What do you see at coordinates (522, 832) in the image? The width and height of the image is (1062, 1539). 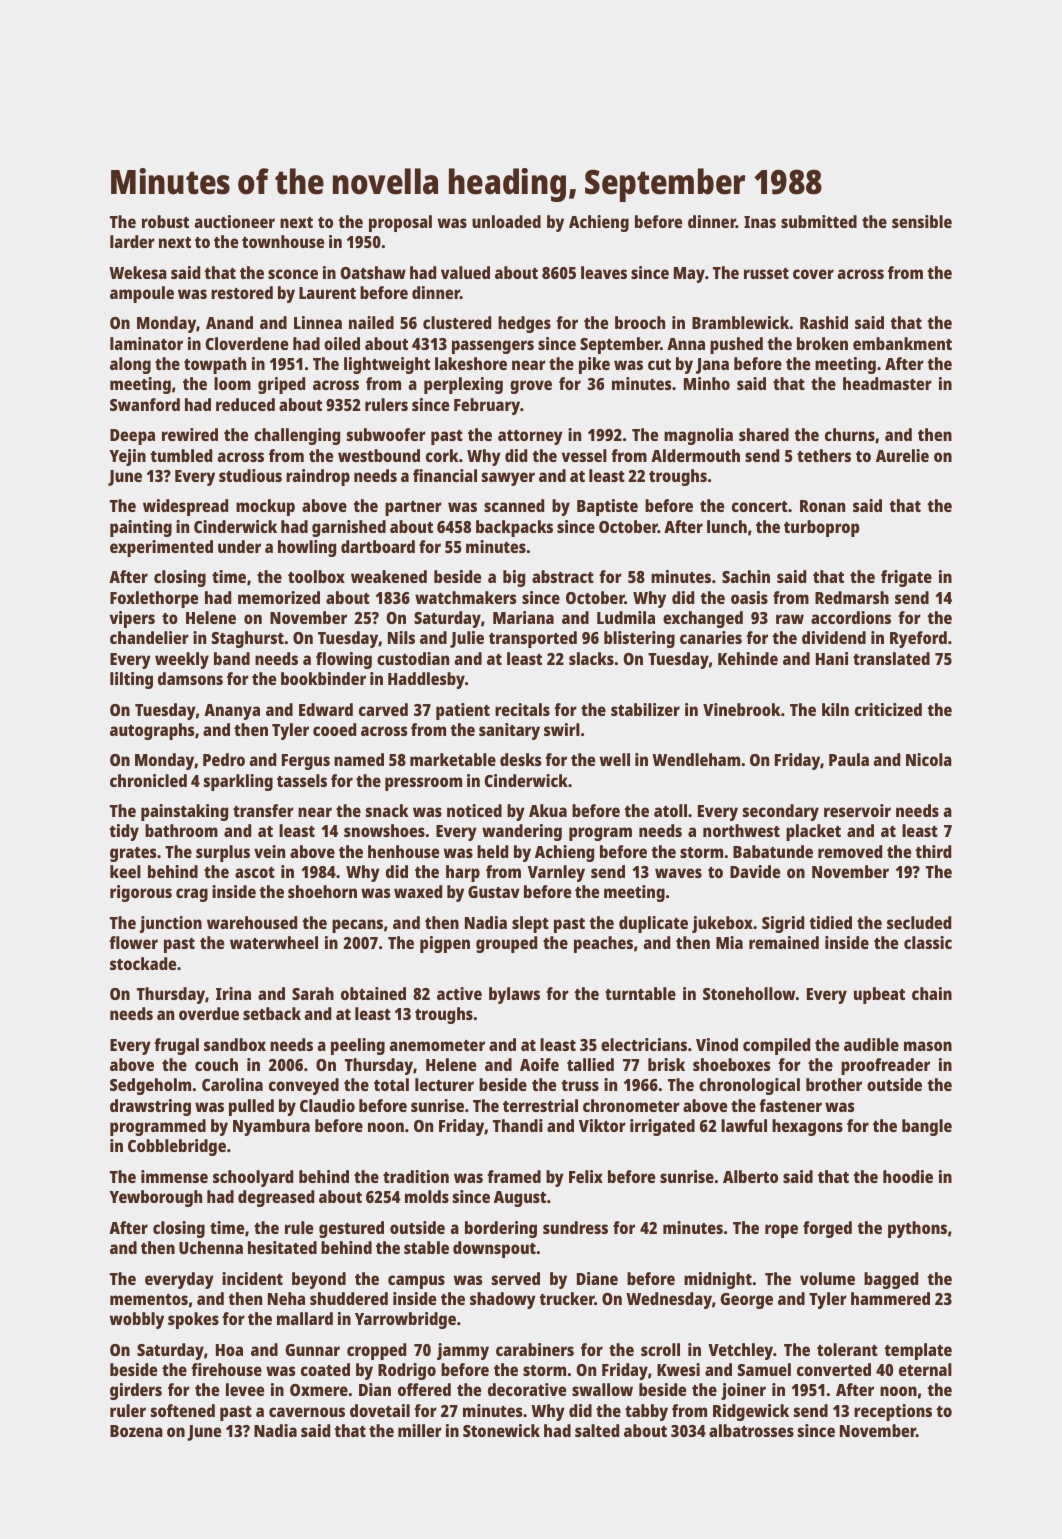 I see `wandering` at bounding box center [522, 832].
